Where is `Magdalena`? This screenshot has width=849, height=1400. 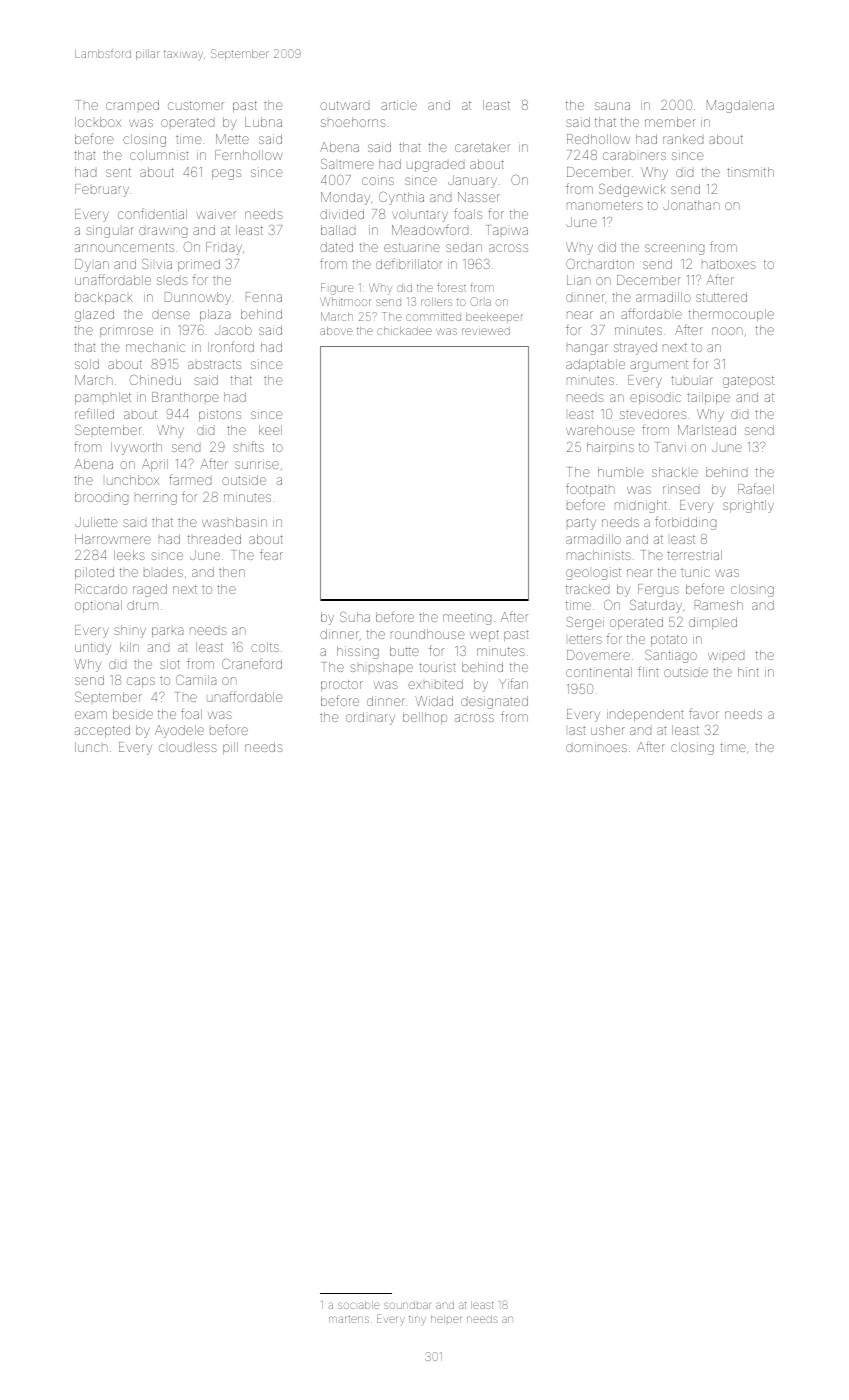 Magdalena is located at coordinates (740, 106).
